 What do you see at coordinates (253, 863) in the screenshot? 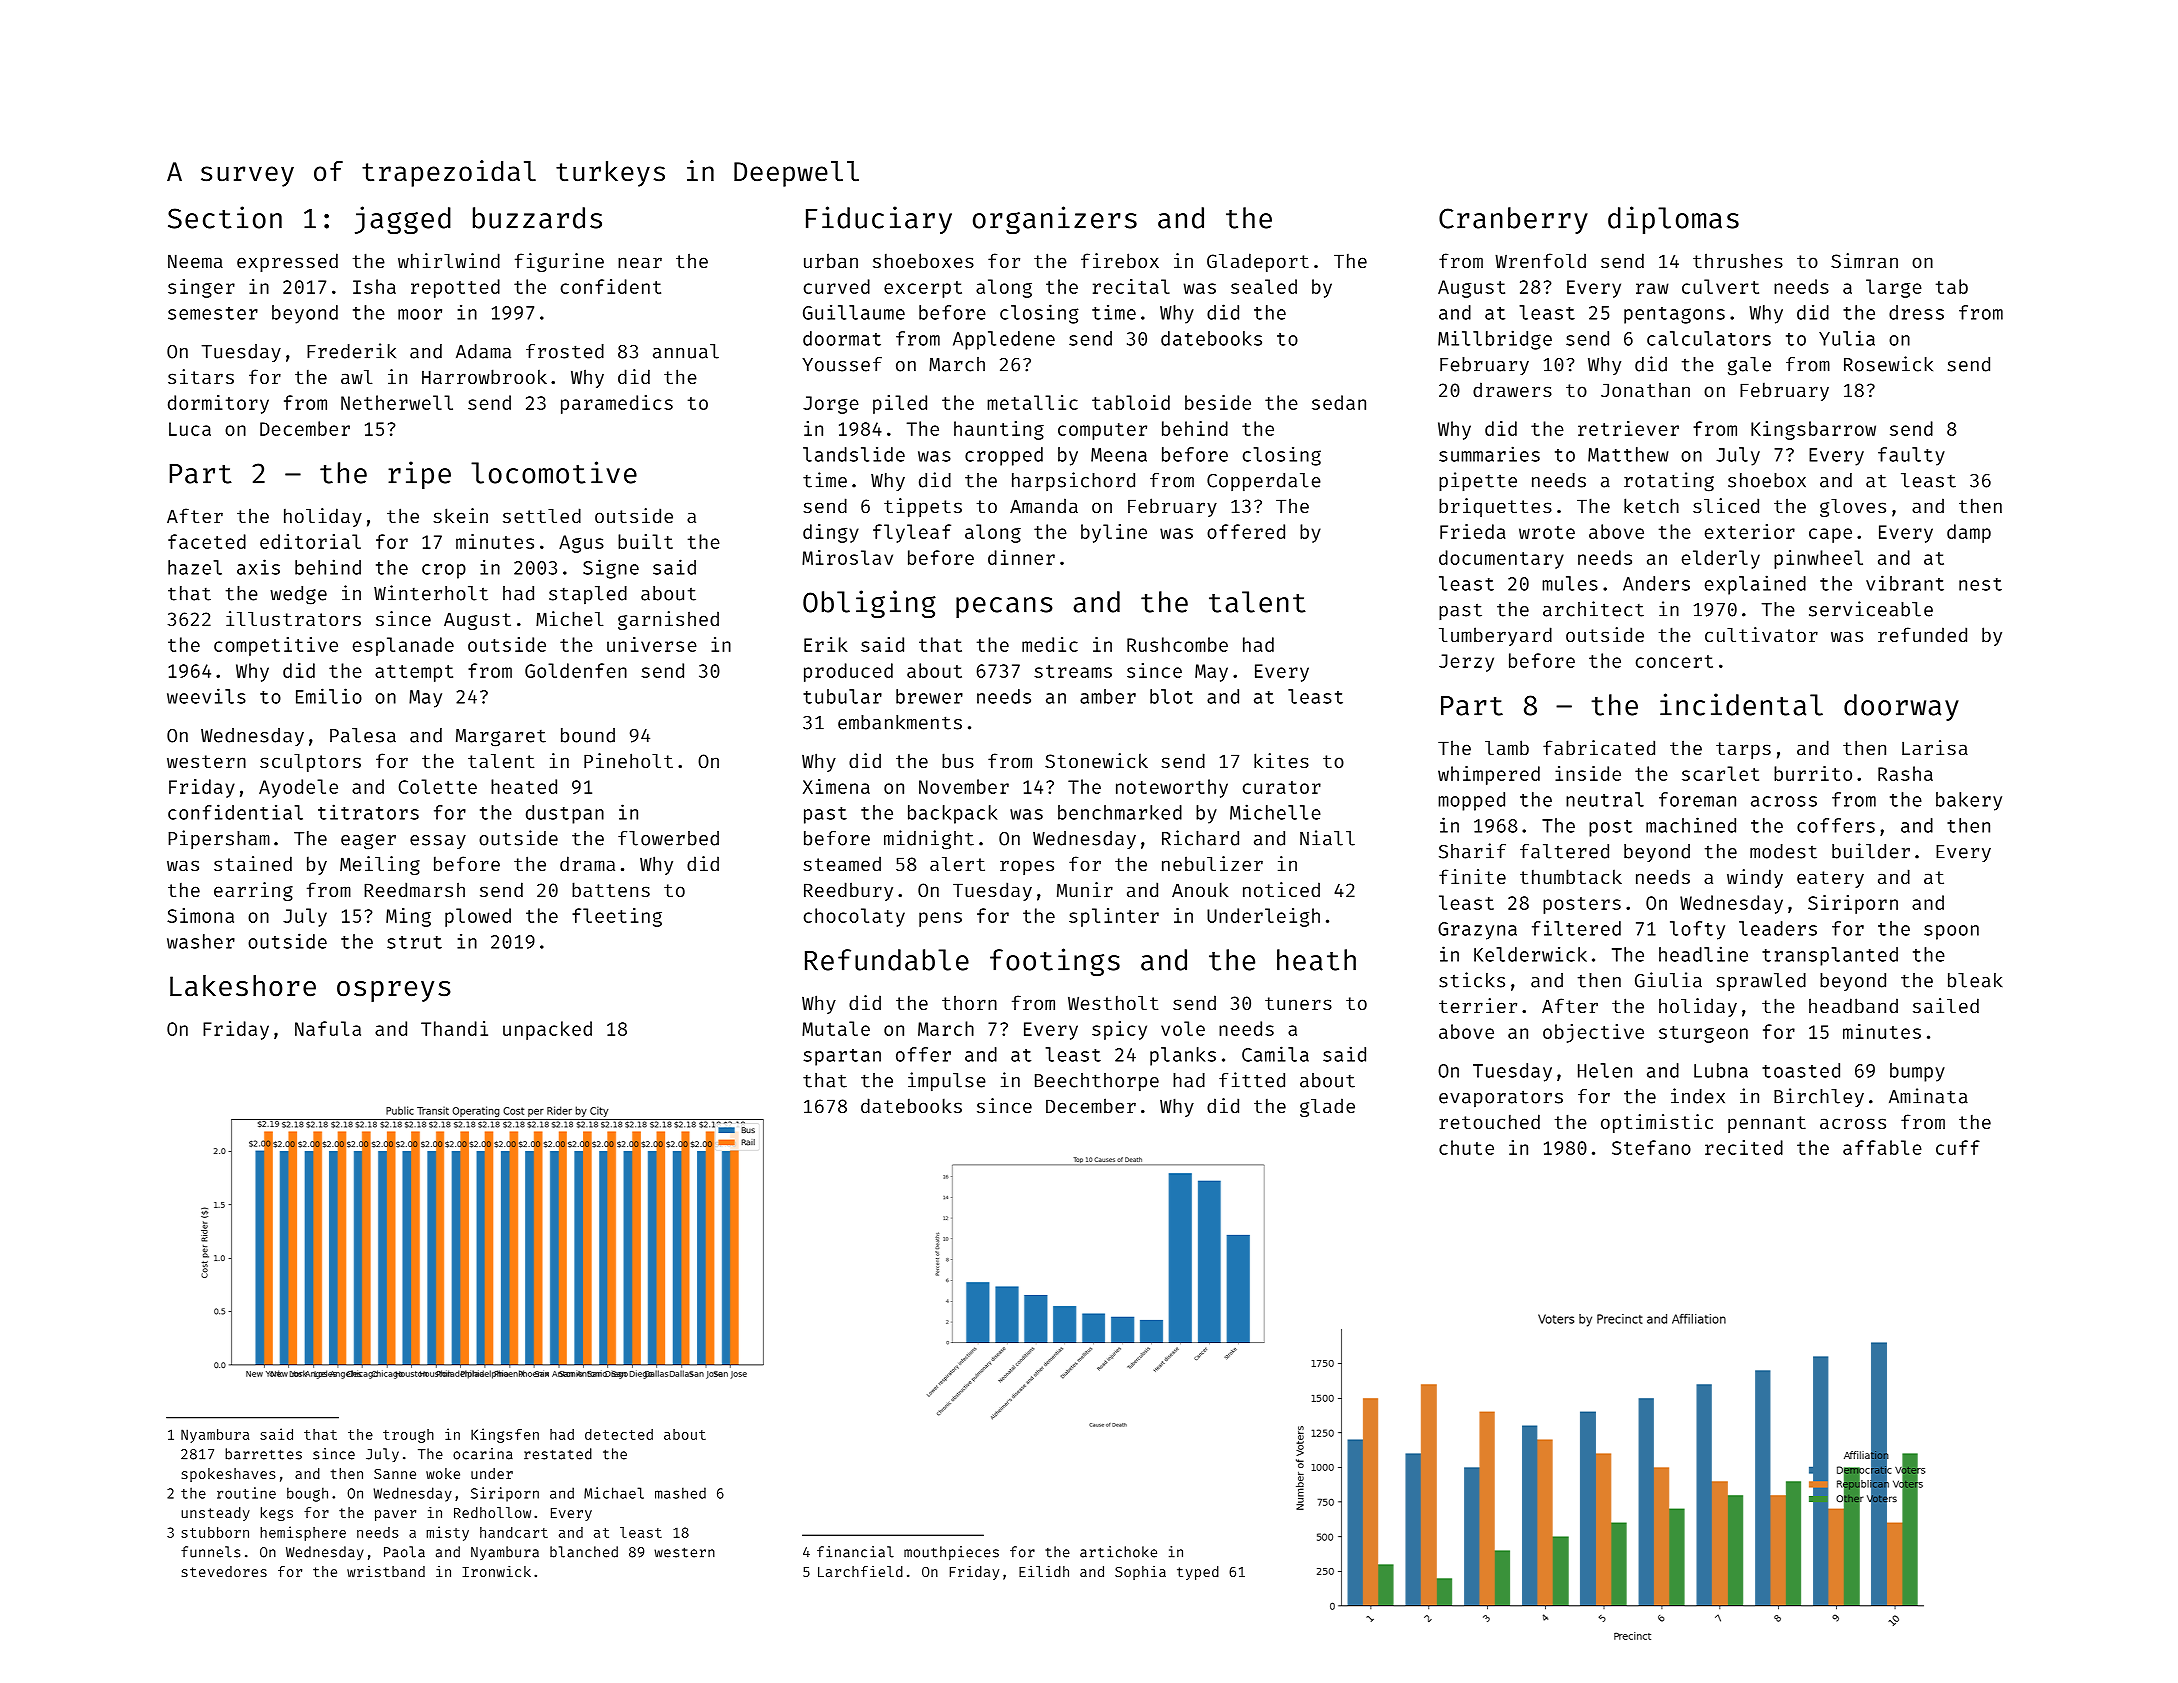
I see `stained` at bounding box center [253, 863].
